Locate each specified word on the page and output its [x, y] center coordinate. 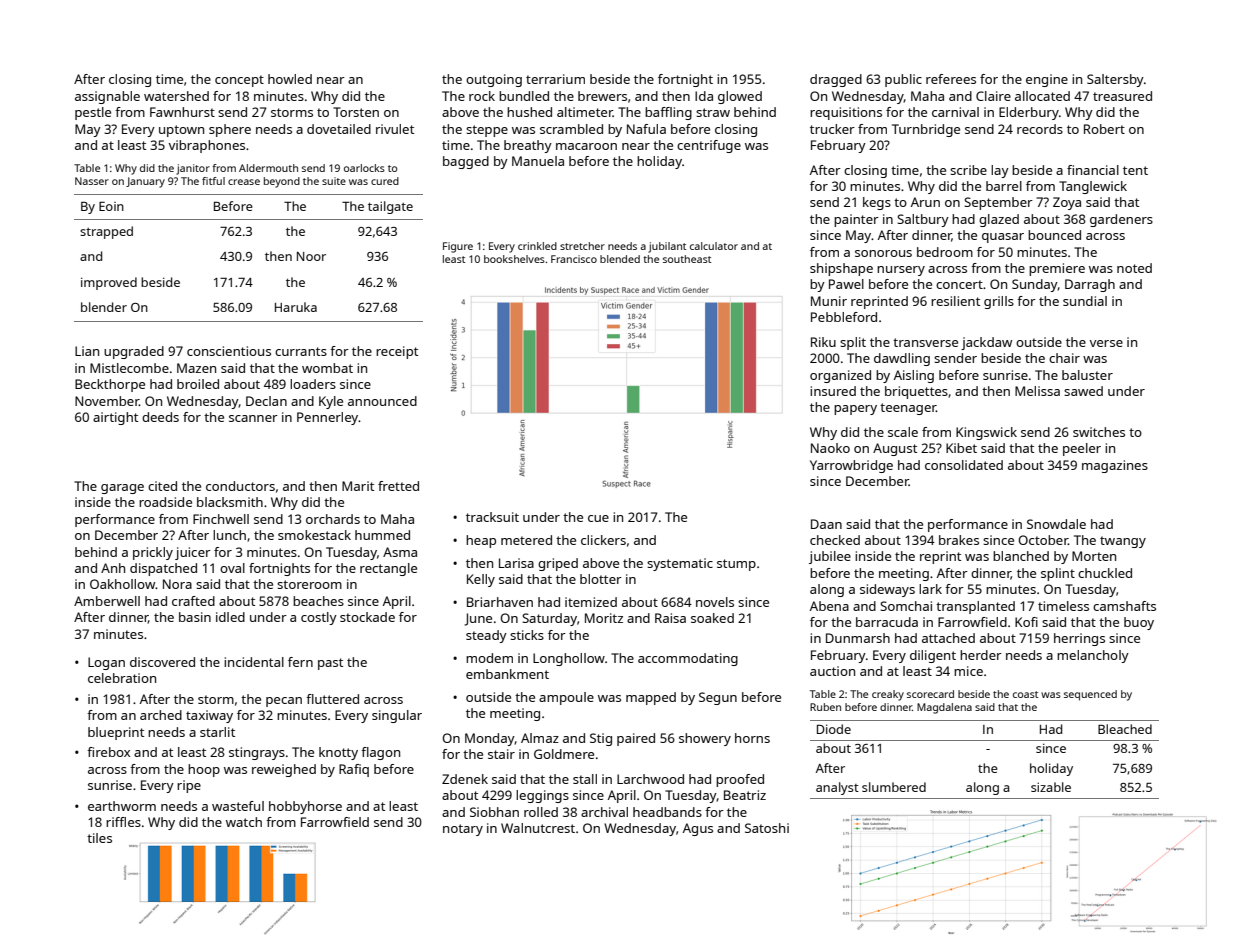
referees [951, 79]
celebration [122, 678]
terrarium [555, 79]
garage [122, 489]
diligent [933, 656]
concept [239, 81]
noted [1134, 268]
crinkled [537, 246]
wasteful [238, 806]
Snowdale [1056, 524]
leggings [542, 796]
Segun [718, 698]
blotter [601, 579]
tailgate [390, 207]
